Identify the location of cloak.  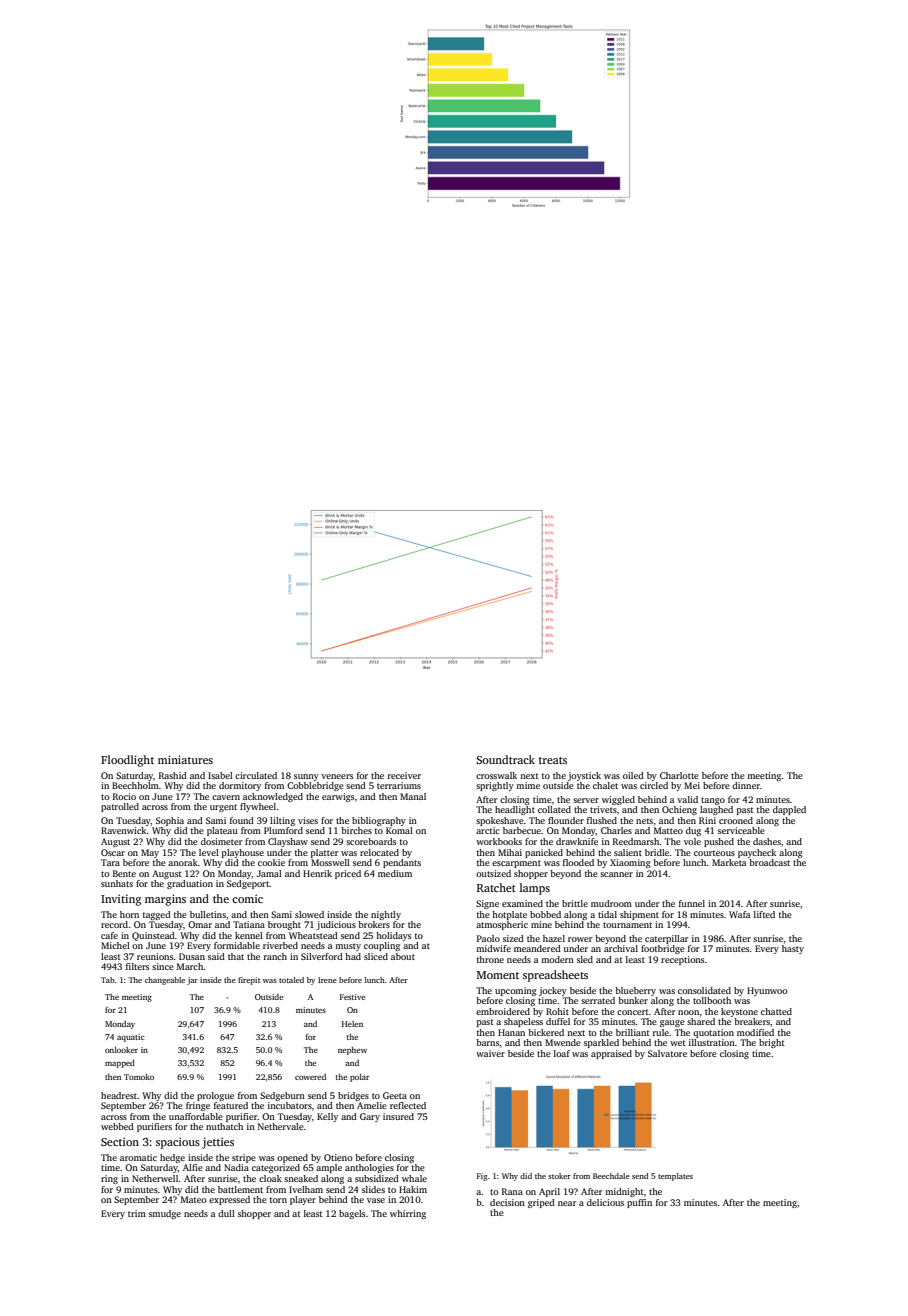
(270, 1178).
